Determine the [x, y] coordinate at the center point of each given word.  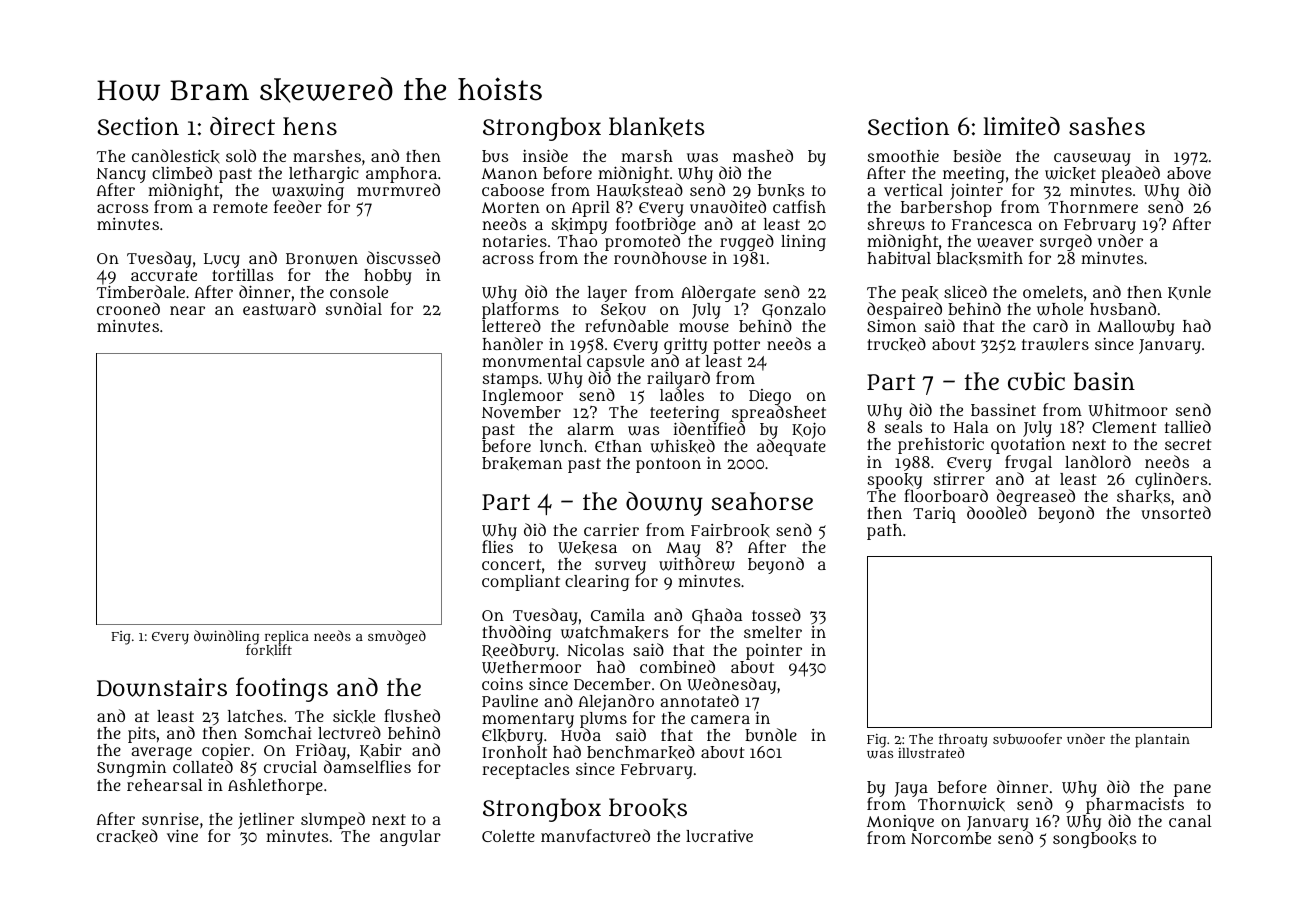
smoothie [903, 156]
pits [142, 734]
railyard [678, 379]
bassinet [1003, 410]
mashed [763, 155]
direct [242, 126]
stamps [510, 380]
